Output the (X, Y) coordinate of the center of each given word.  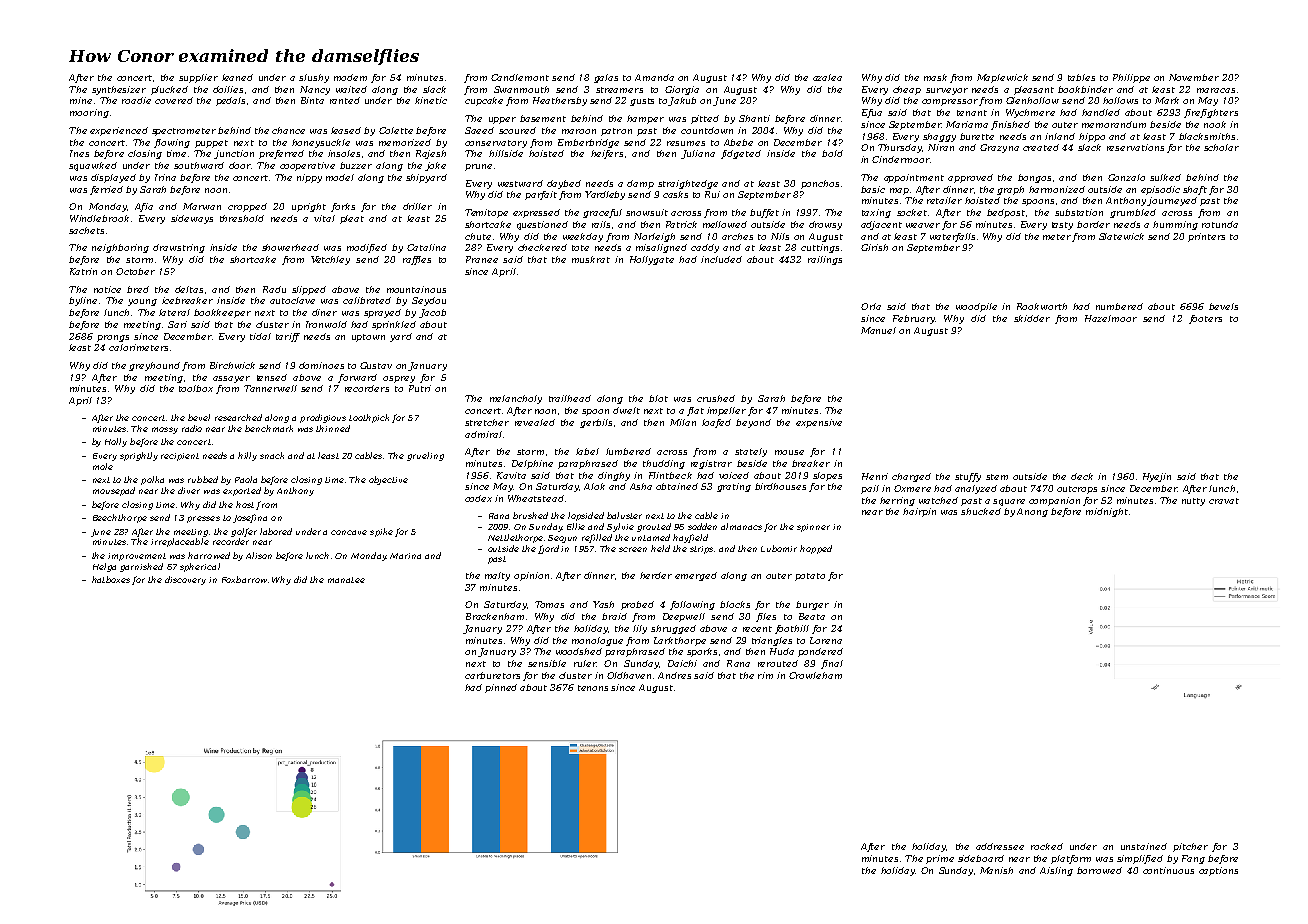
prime (940, 859)
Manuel (878, 330)
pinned (501, 688)
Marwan (202, 206)
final (832, 664)
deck (1082, 476)
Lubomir (779, 548)
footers (1205, 319)
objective (388, 480)
